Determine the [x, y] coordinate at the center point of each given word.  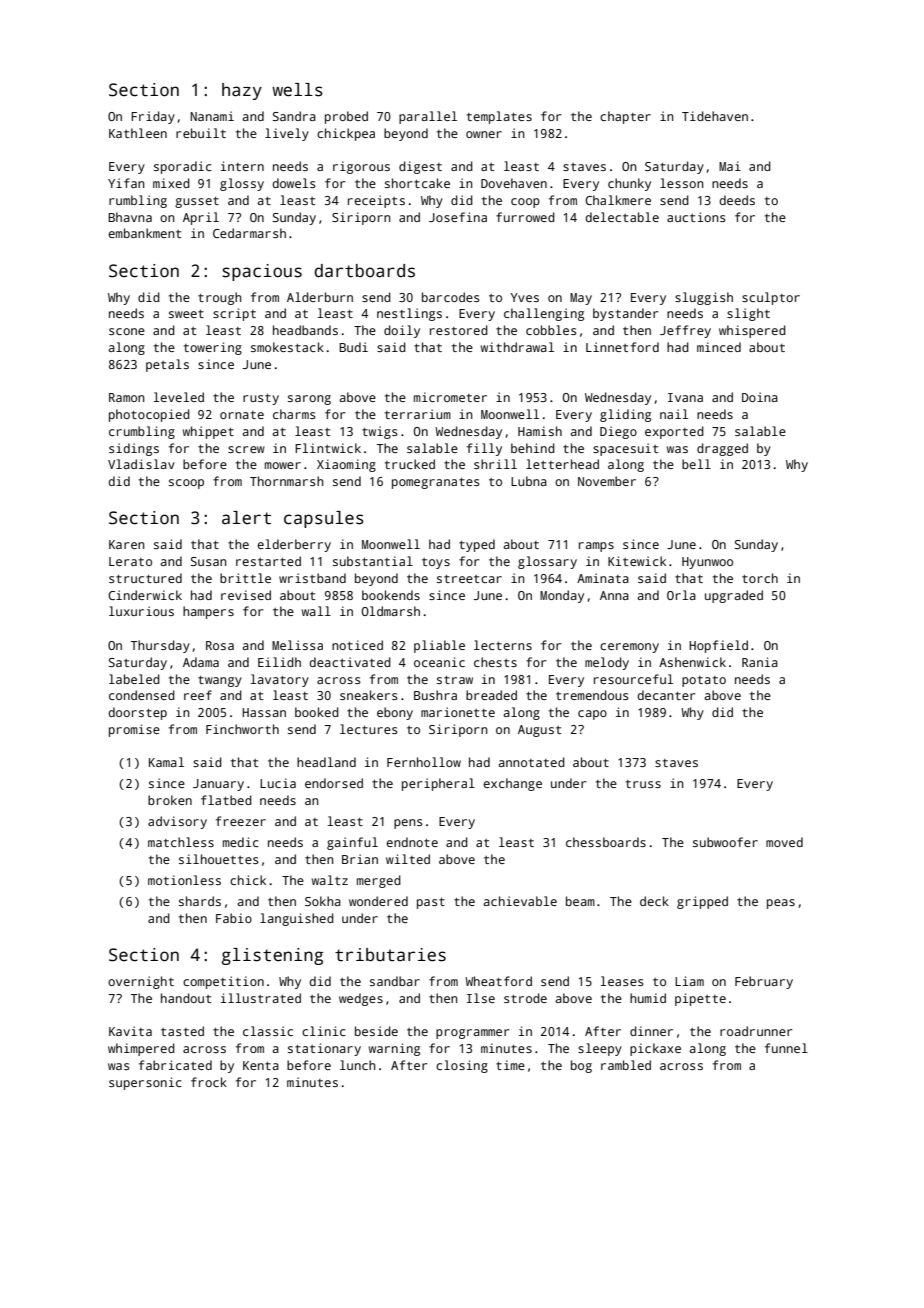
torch [760, 578]
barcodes [451, 297]
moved [784, 842]
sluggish [704, 298]
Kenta [261, 1065]
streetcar [469, 579]
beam [580, 901]
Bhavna [130, 217]
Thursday [160, 646]
